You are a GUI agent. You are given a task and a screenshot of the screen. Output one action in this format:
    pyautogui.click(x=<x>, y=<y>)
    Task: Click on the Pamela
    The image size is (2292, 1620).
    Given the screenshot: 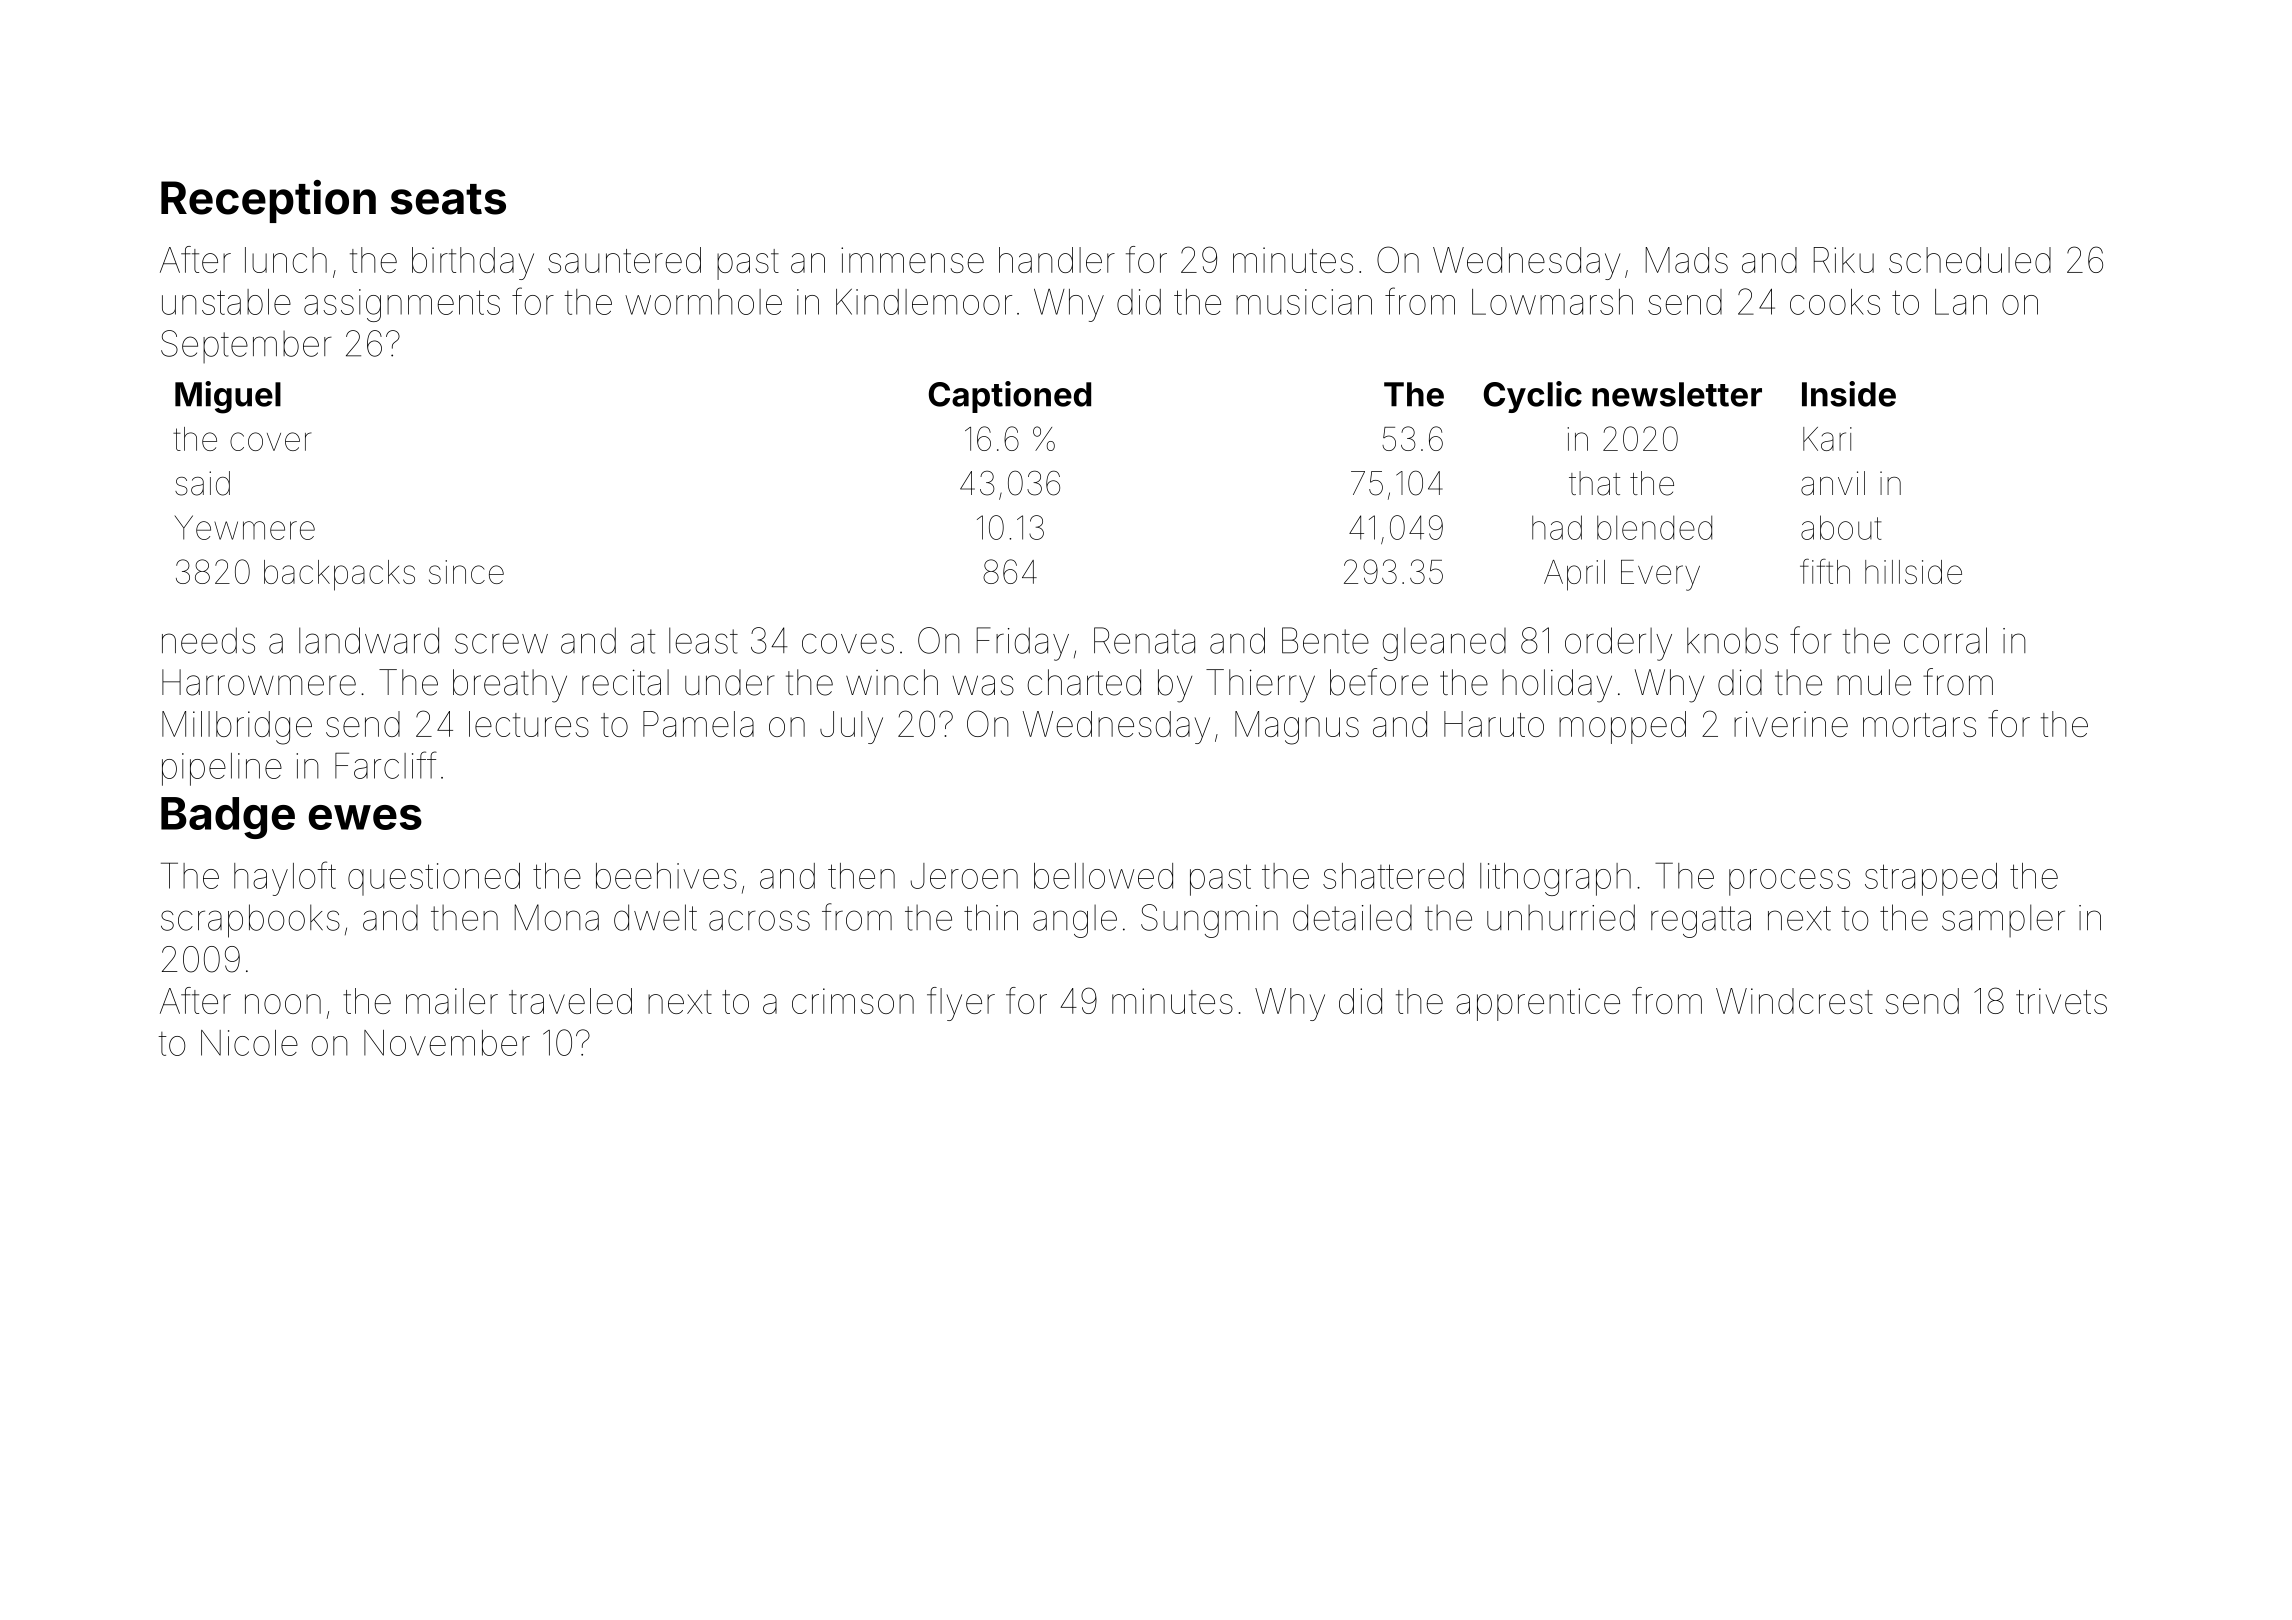 What is the action you would take?
    pyautogui.click(x=698, y=724)
